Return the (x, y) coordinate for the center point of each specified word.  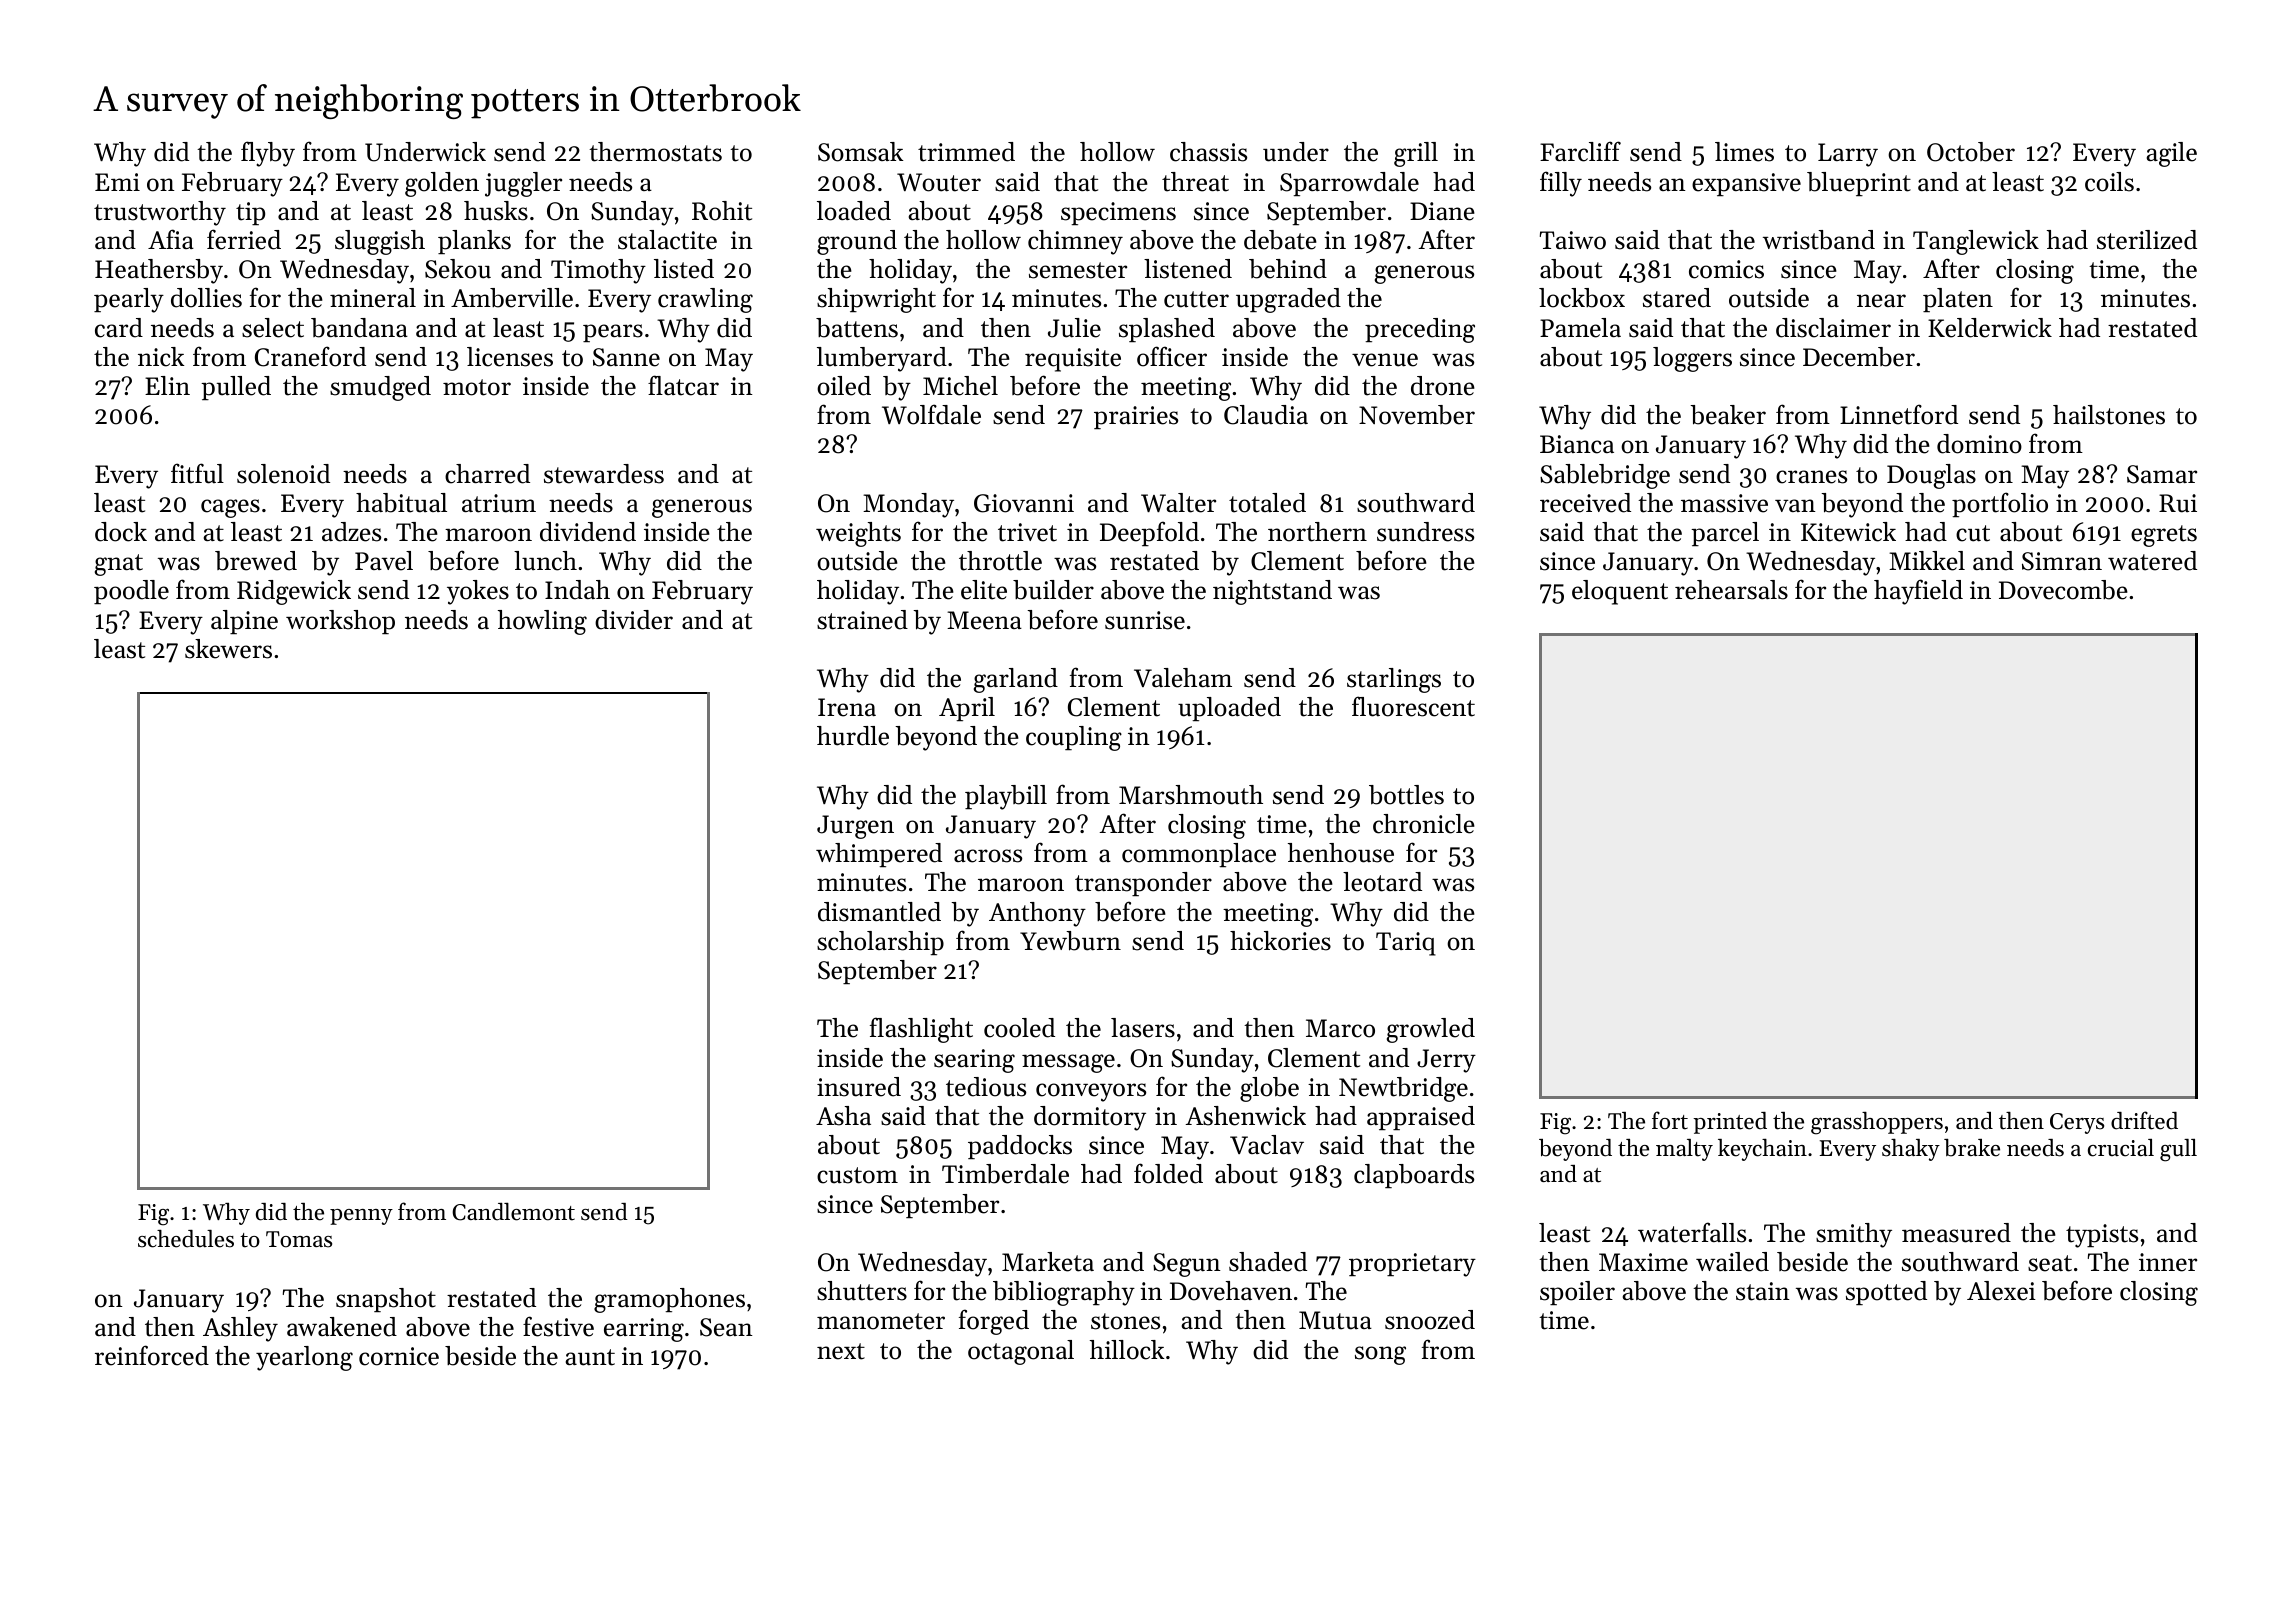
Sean (726, 1327)
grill (1416, 154)
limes (1744, 152)
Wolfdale (931, 414)
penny (361, 1217)
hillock (1127, 1350)
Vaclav (1267, 1145)
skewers (228, 649)
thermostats (655, 152)
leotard (1382, 882)
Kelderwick (1990, 328)
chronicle (1424, 824)
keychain (1762, 1150)
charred (487, 474)
